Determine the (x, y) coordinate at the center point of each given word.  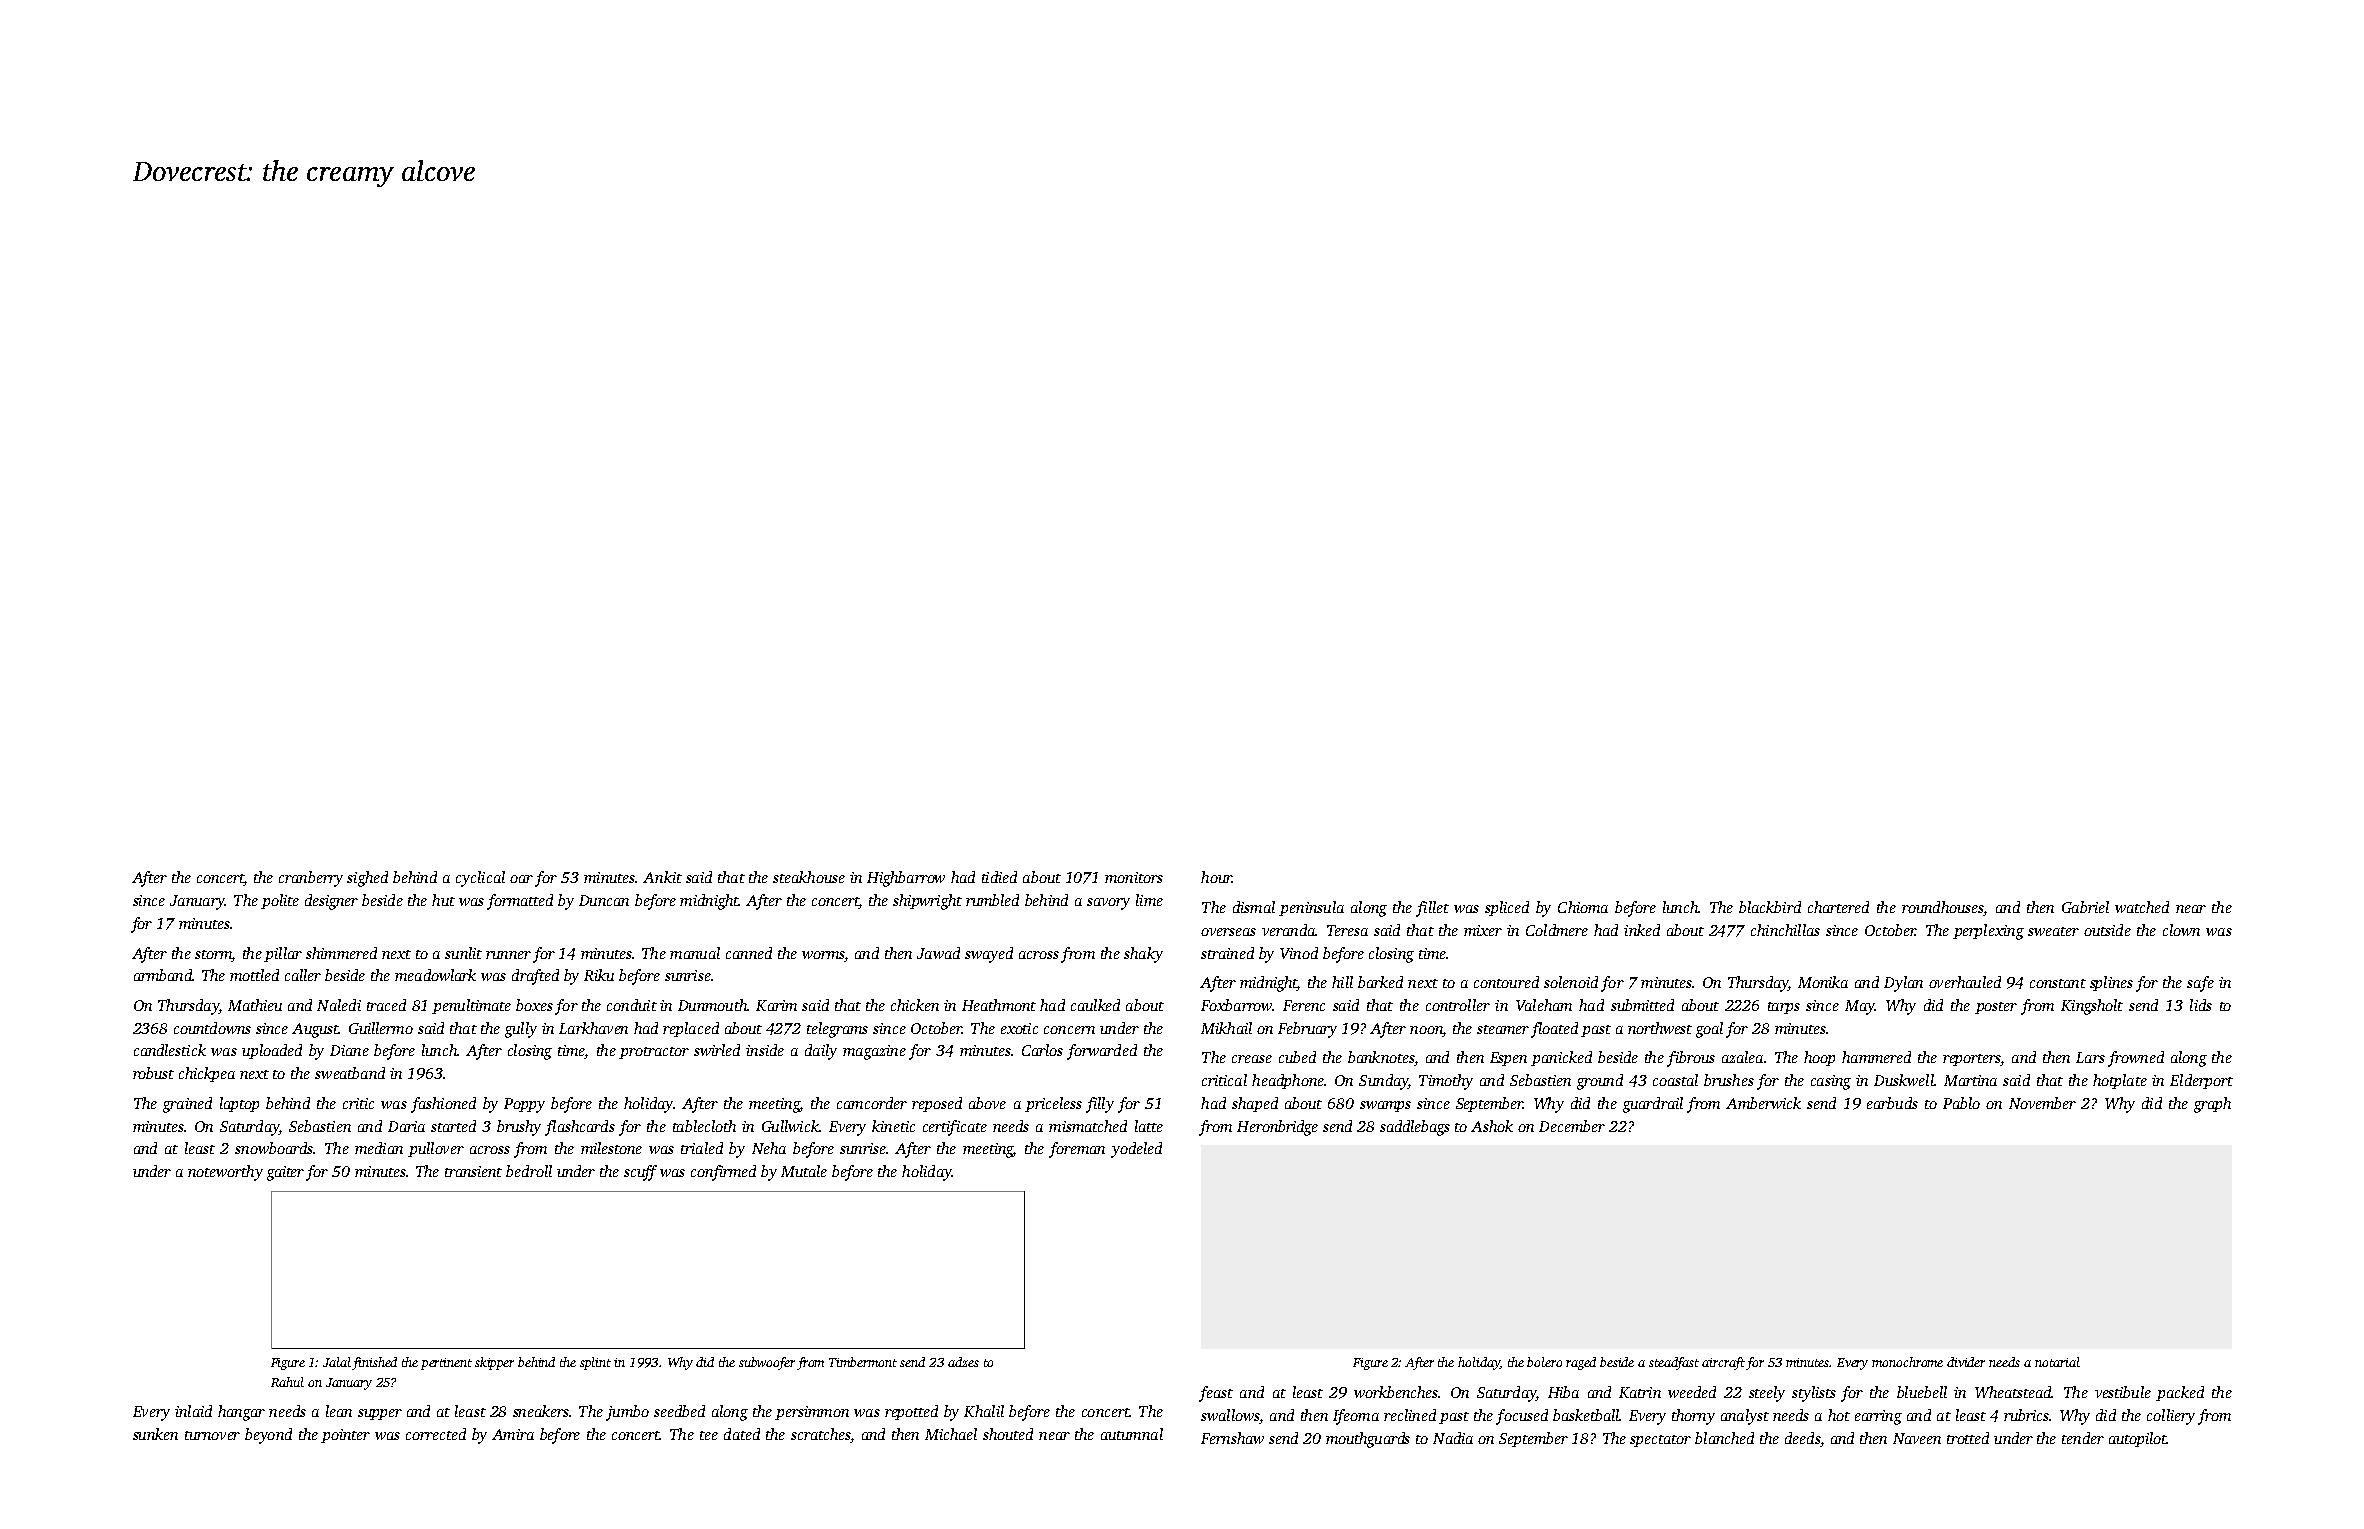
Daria (406, 1126)
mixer (1483, 930)
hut (443, 900)
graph (2212, 1105)
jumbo (627, 1413)
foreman (1077, 1150)
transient (473, 1171)
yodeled (1136, 1150)
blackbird (1770, 907)
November (2042, 1103)
